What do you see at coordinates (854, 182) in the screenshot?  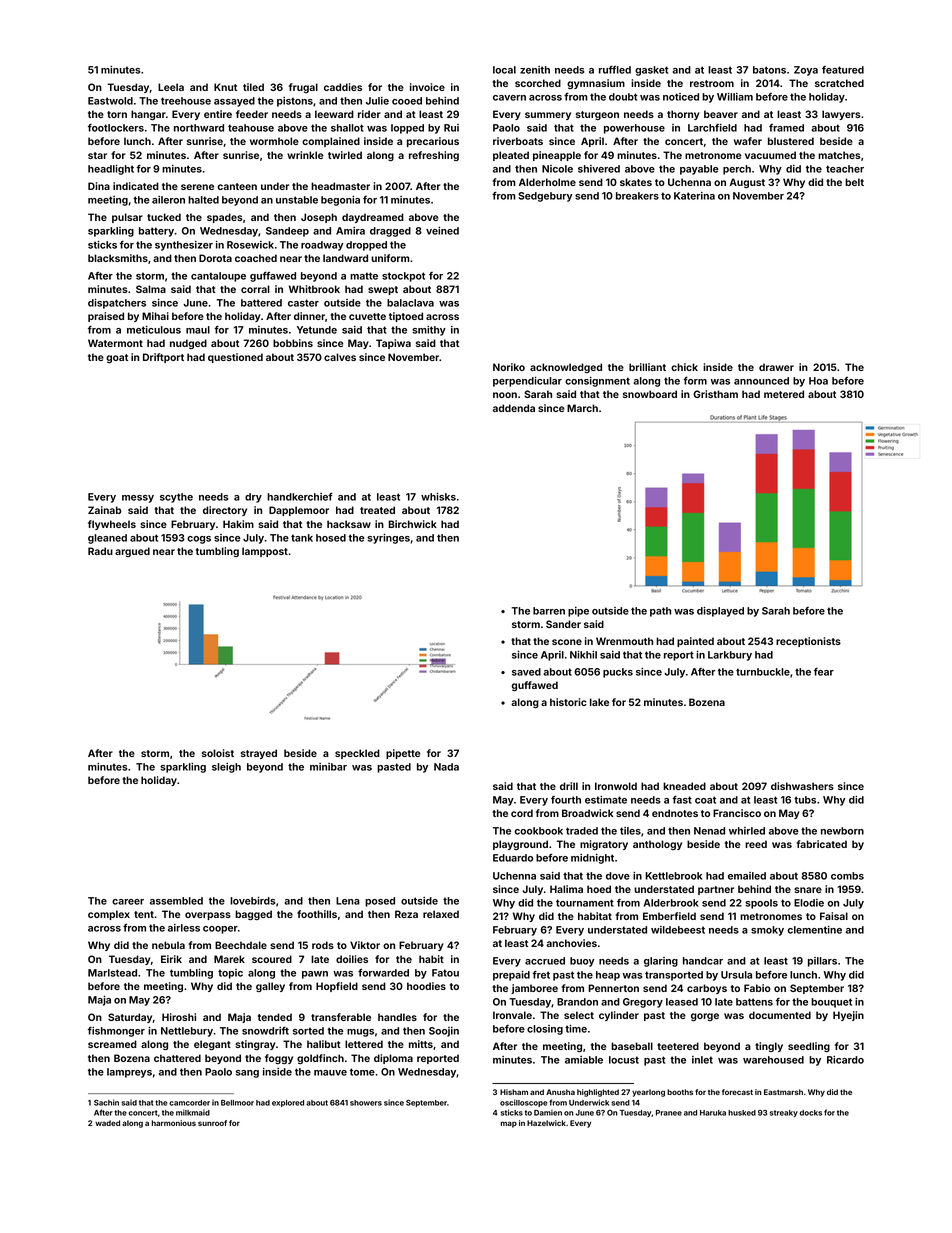 I see `belt` at bounding box center [854, 182].
